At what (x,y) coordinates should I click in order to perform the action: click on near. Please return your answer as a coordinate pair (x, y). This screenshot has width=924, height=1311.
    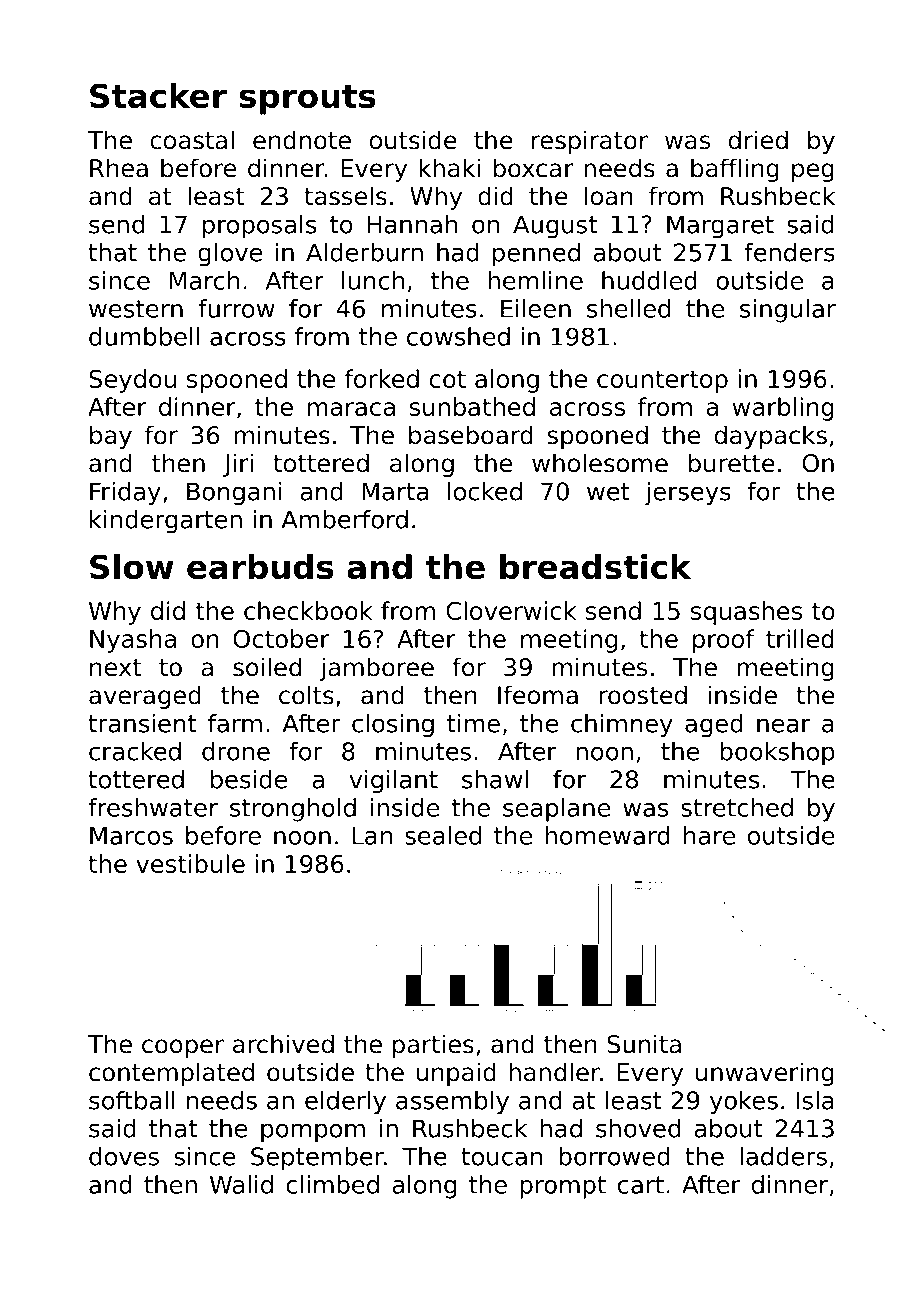
    Looking at the image, I should click on (783, 725).
